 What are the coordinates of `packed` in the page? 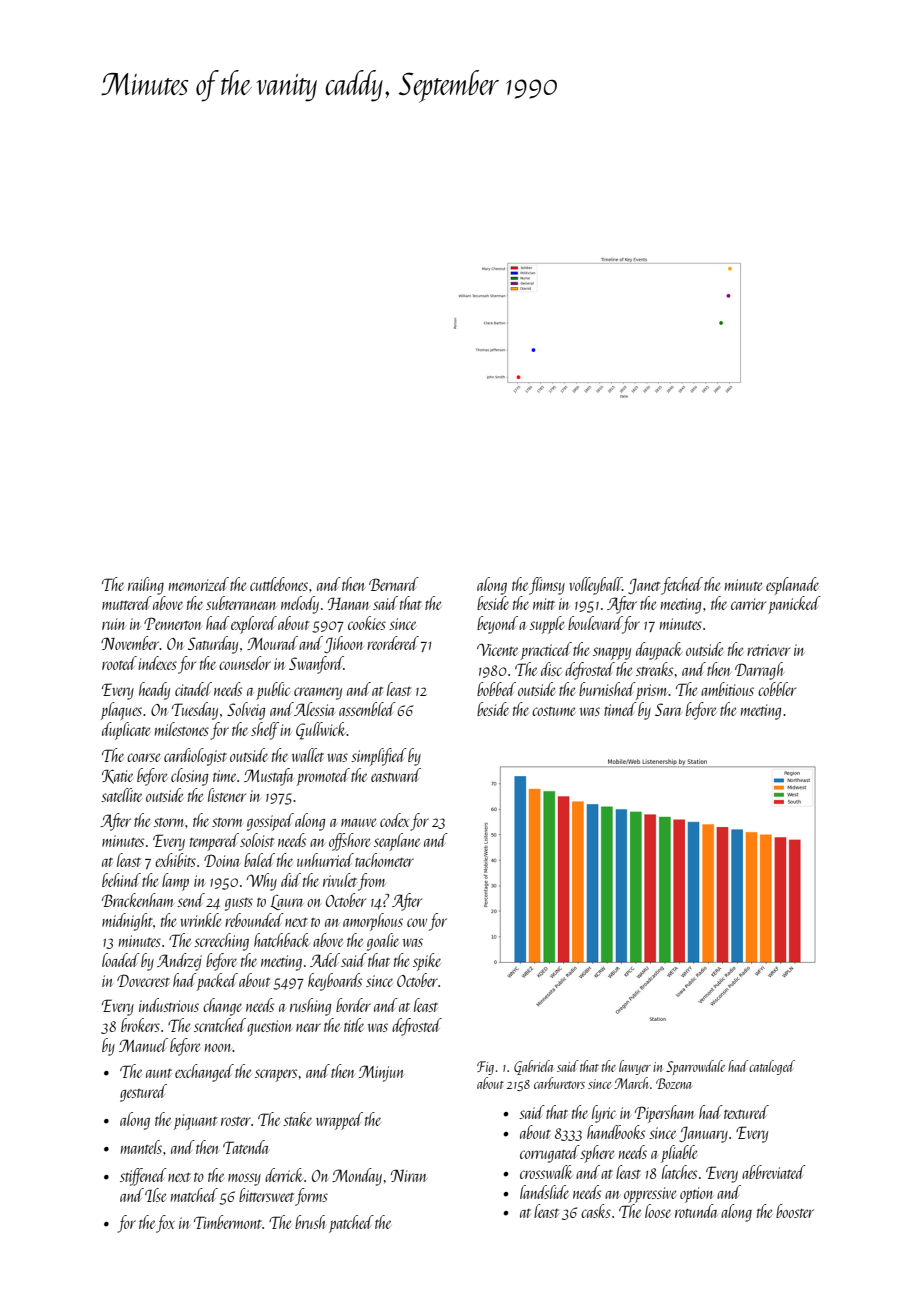 It's located at (217, 982).
